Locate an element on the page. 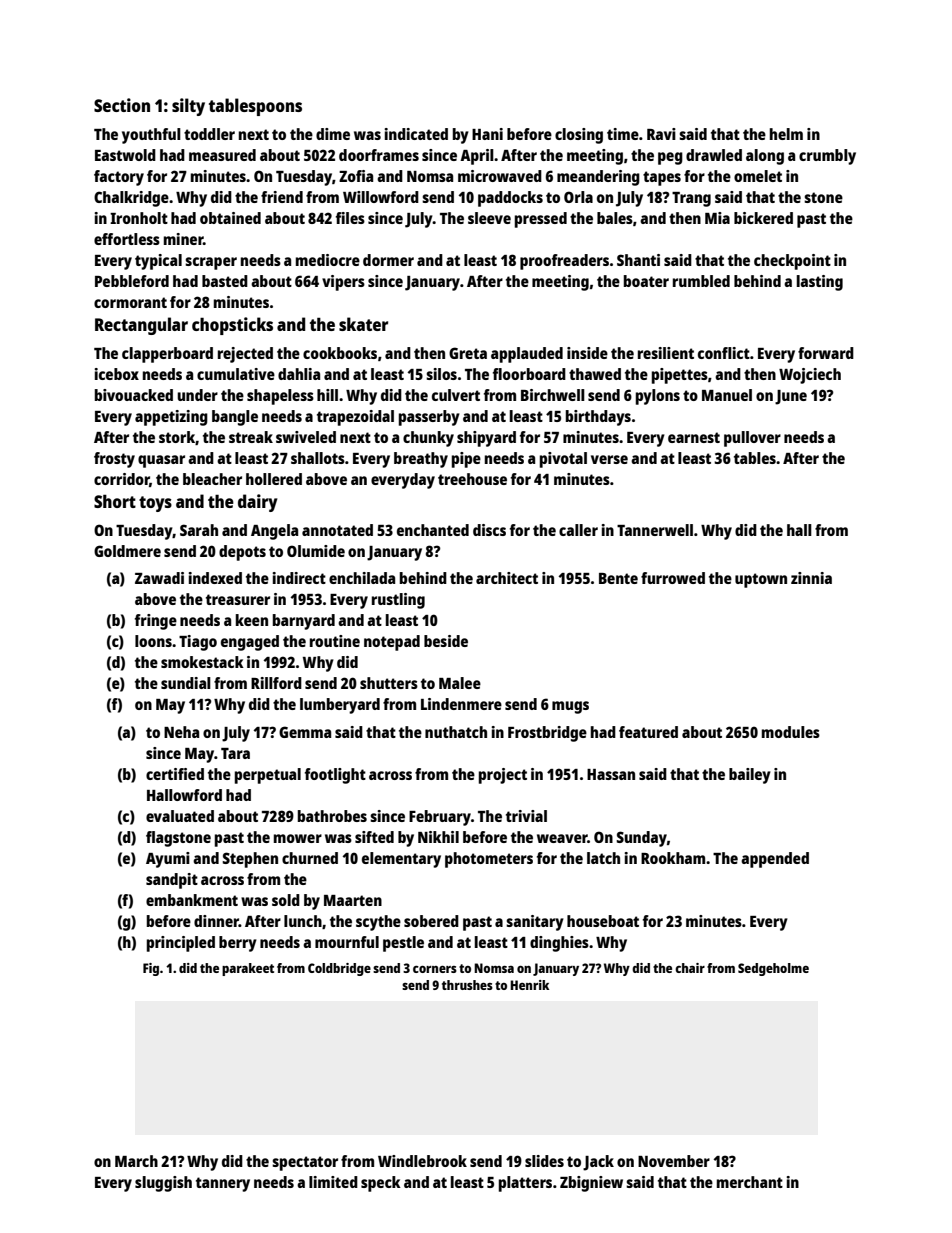 The image size is (952, 1233). Windlebrook is located at coordinates (422, 1161).
